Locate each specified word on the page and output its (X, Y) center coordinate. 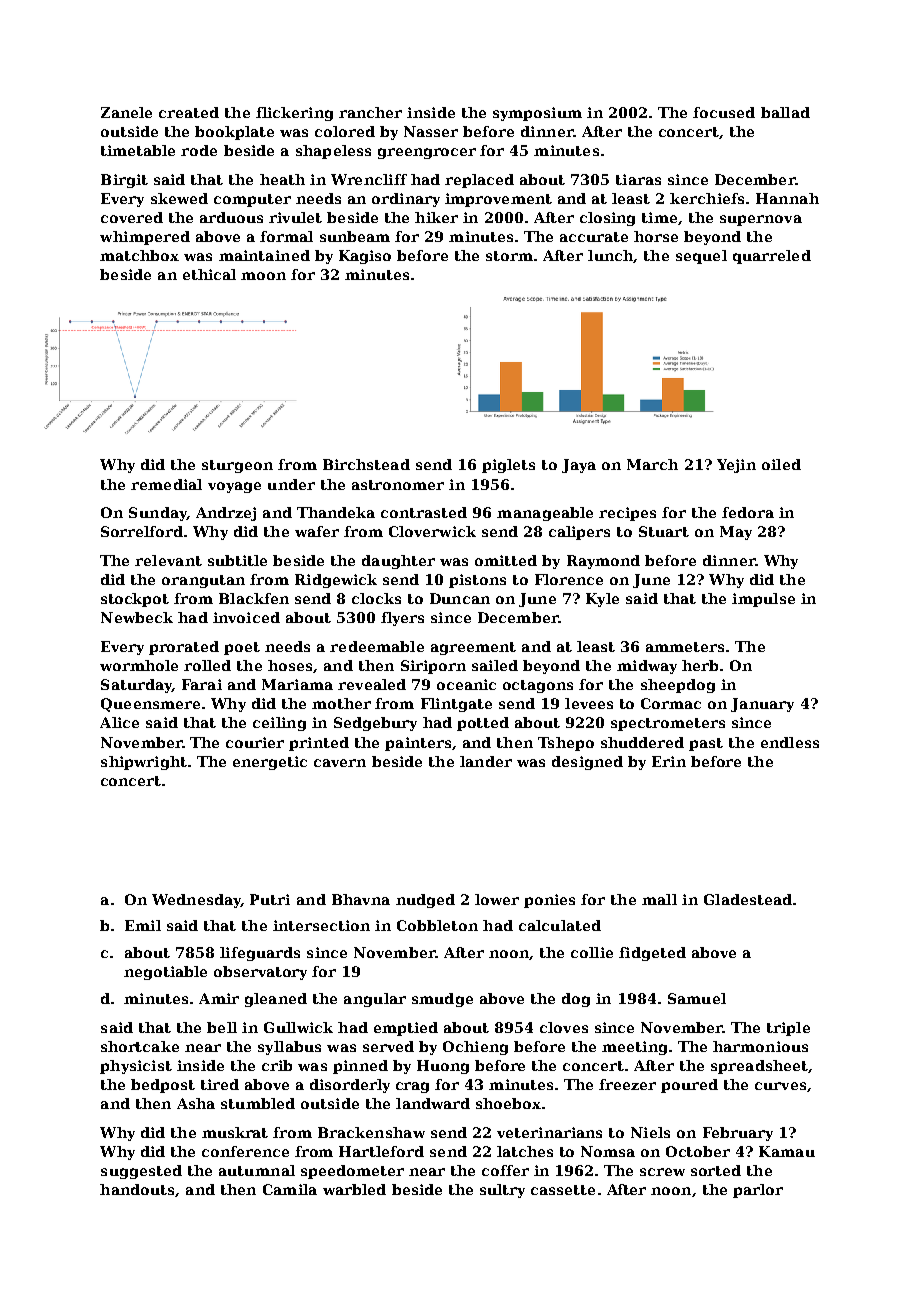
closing (607, 219)
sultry (502, 1191)
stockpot (135, 600)
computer (252, 200)
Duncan (460, 598)
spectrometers (668, 724)
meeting (634, 1048)
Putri (270, 899)
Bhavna (361, 899)
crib (277, 1065)
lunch (610, 255)
